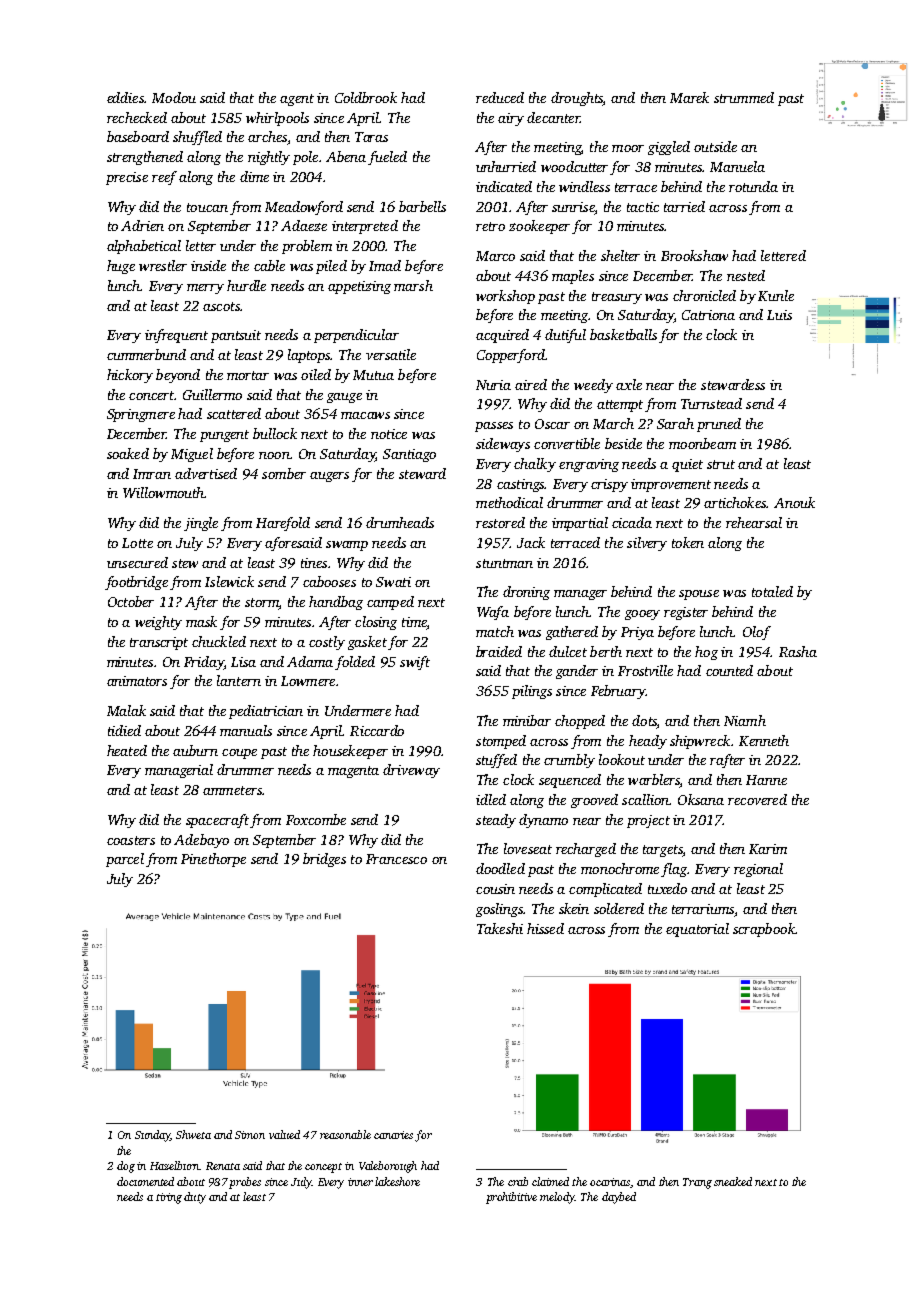 This screenshot has height=1308, width=924. What do you see at coordinates (206, 473) in the screenshot?
I see `advertised` at bounding box center [206, 473].
